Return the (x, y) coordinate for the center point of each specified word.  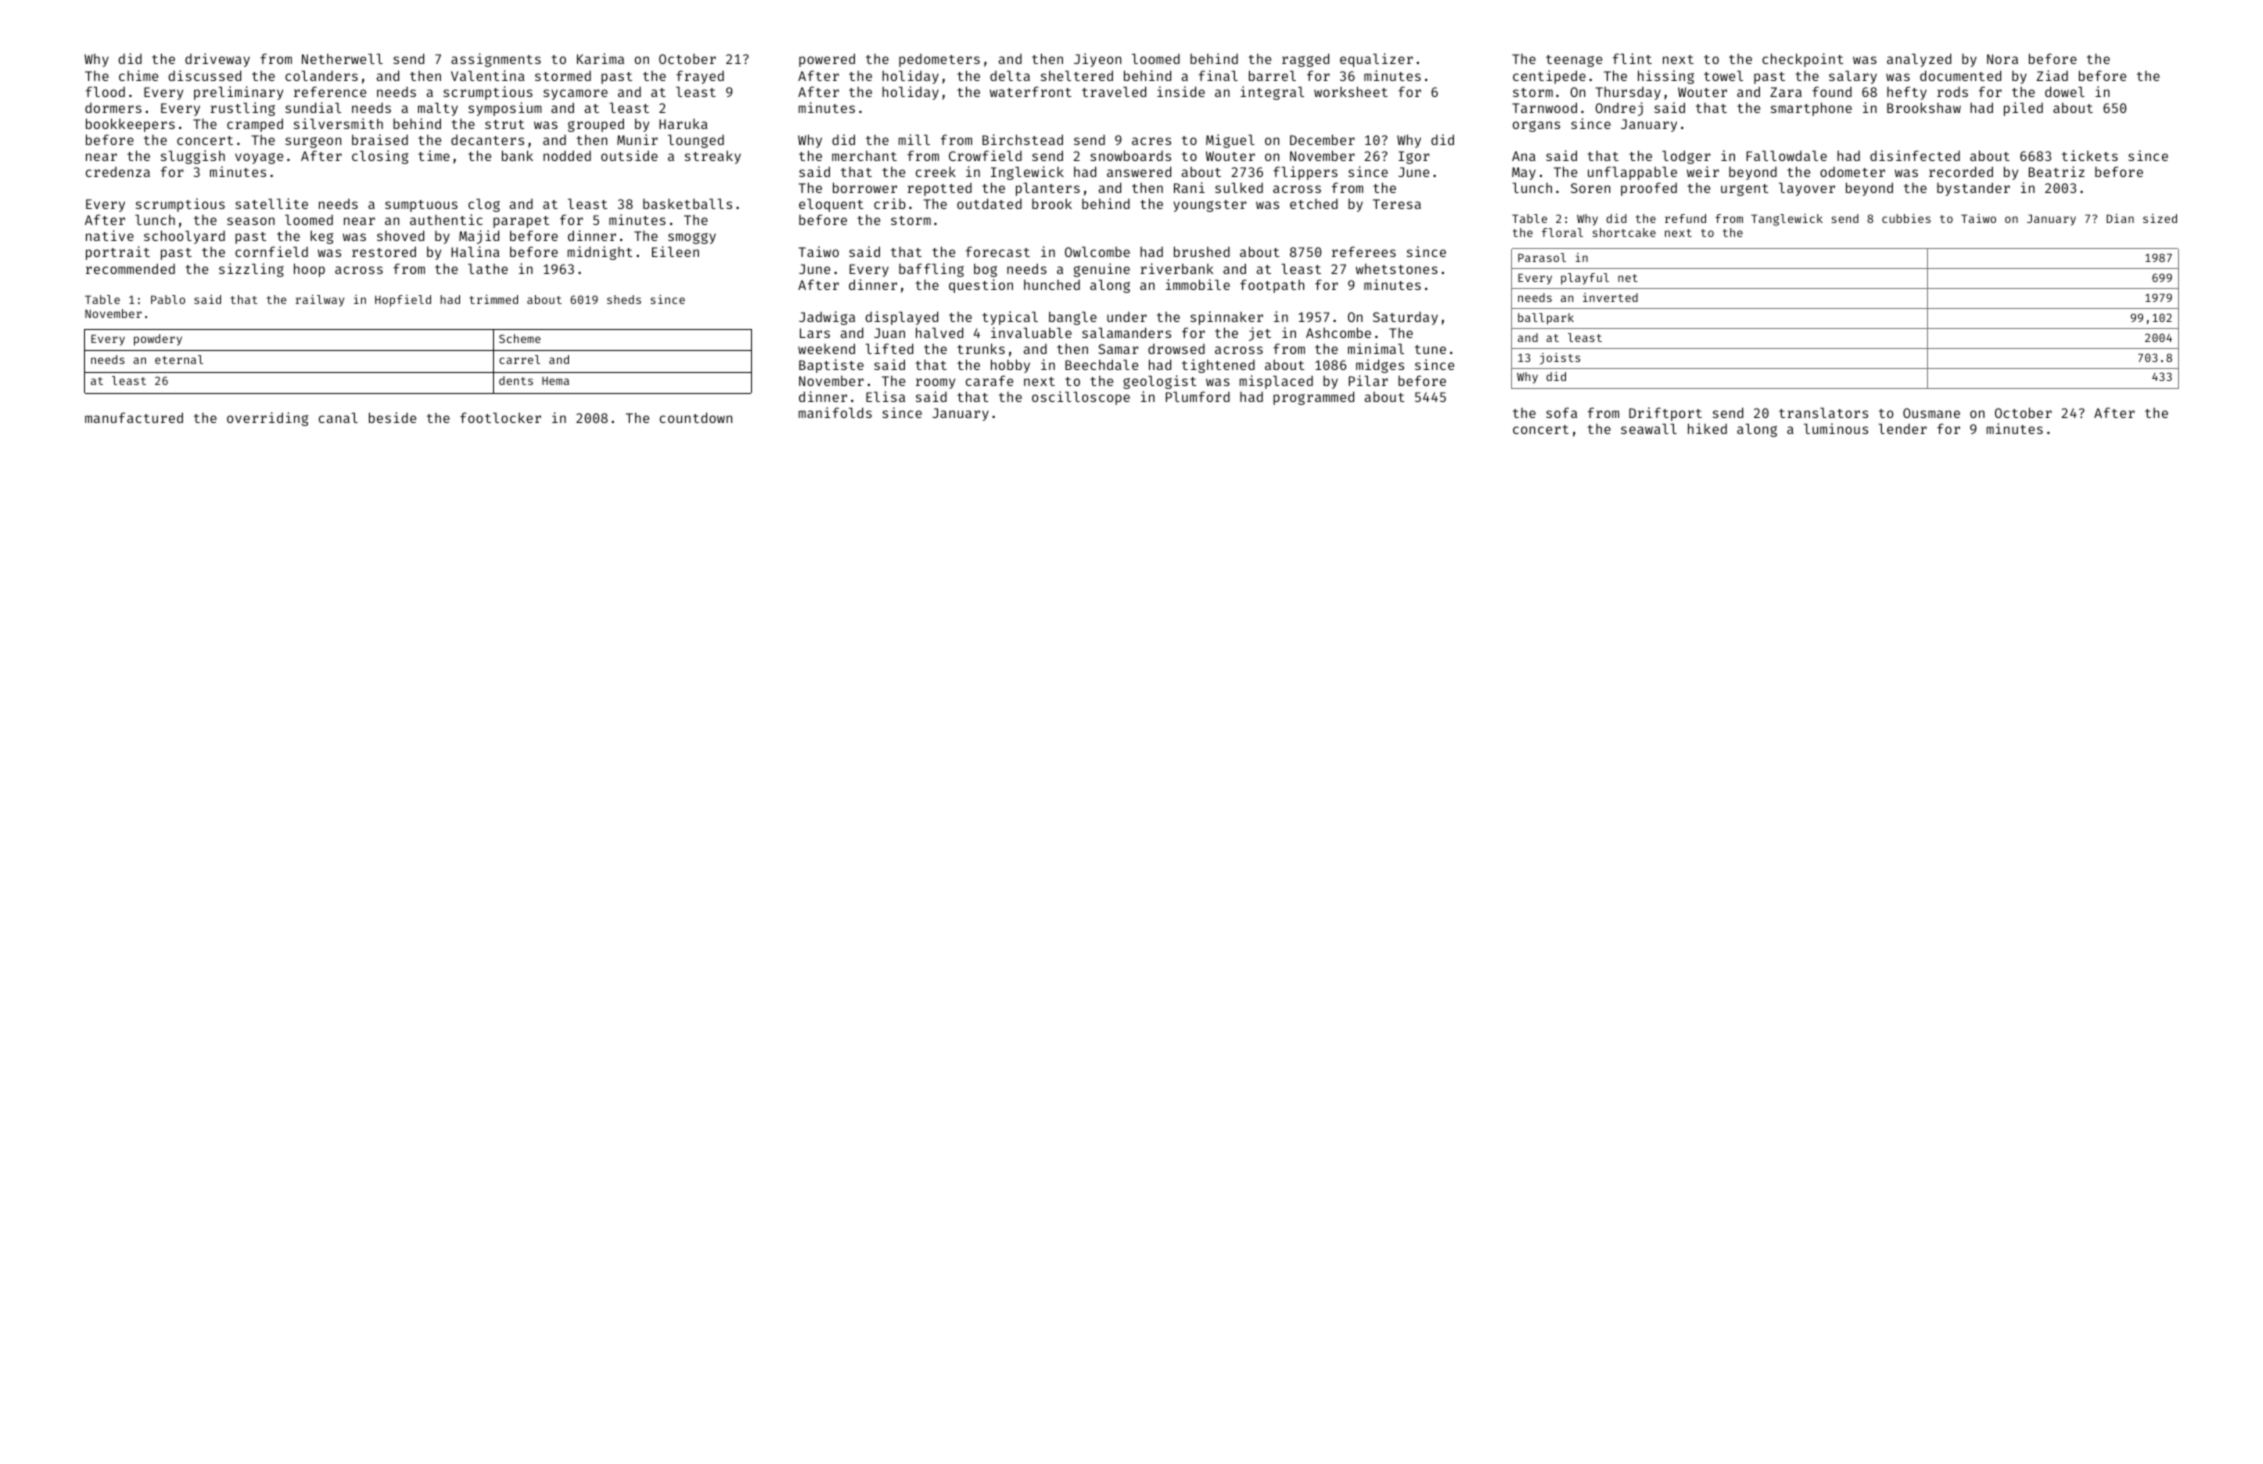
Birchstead (1022, 139)
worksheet (1351, 91)
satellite (271, 203)
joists (1560, 359)
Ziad (2052, 75)
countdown (696, 417)
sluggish (193, 157)
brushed (1202, 251)
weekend (826, 348)
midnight (599, 253)
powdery (158, 340)
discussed (204, 75)
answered (1139, 171)
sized (2160, 218)
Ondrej (1619, 109)
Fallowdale (1786, 155)
